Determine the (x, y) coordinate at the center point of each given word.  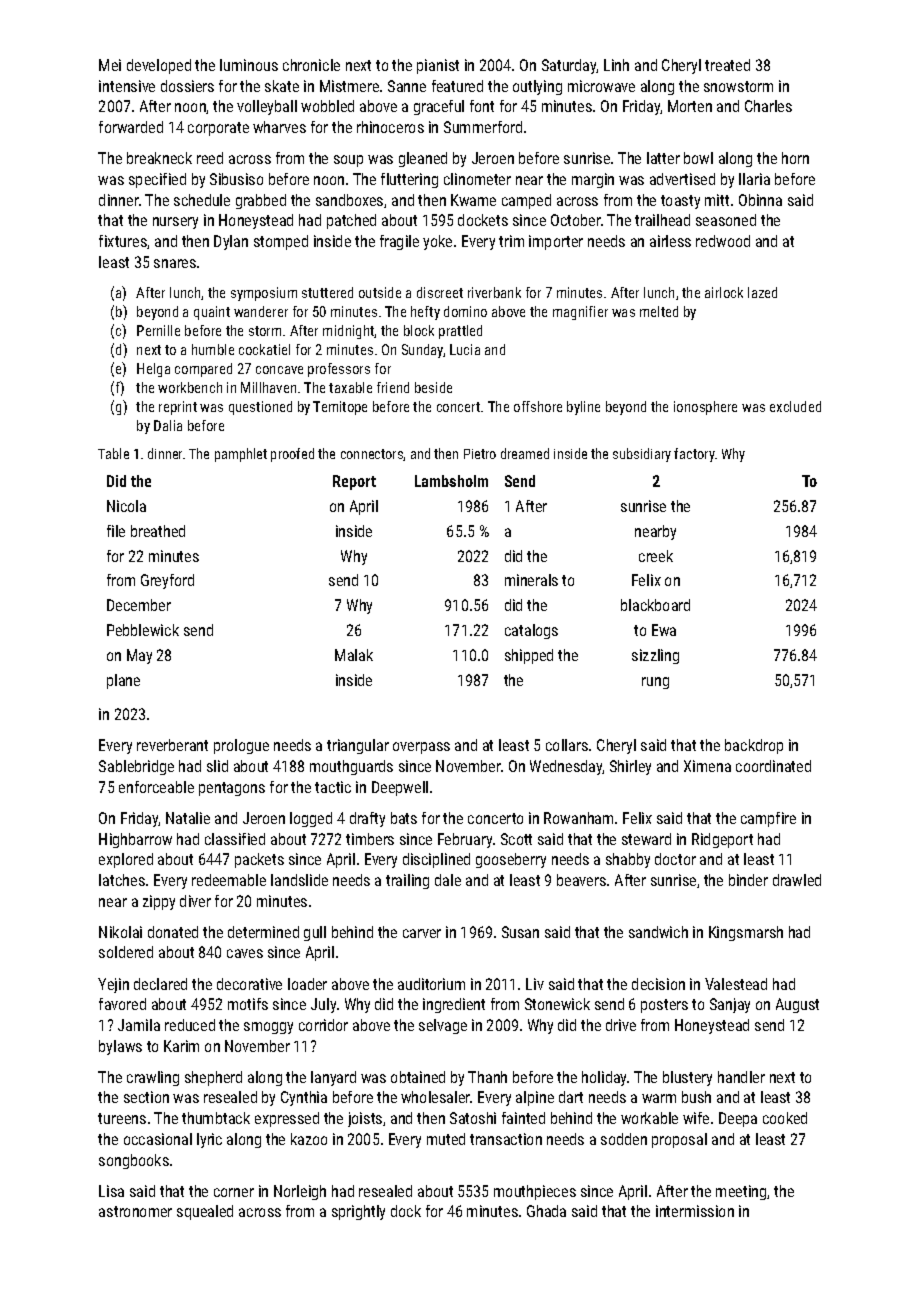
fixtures (123, 241)
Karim (181, 1046)
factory (694, 455)
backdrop (754, 746)
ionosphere (705, 408)
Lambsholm (451, 481)
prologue (241, 746)
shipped (529, 656)
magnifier (580, 313)
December (139, 605)
